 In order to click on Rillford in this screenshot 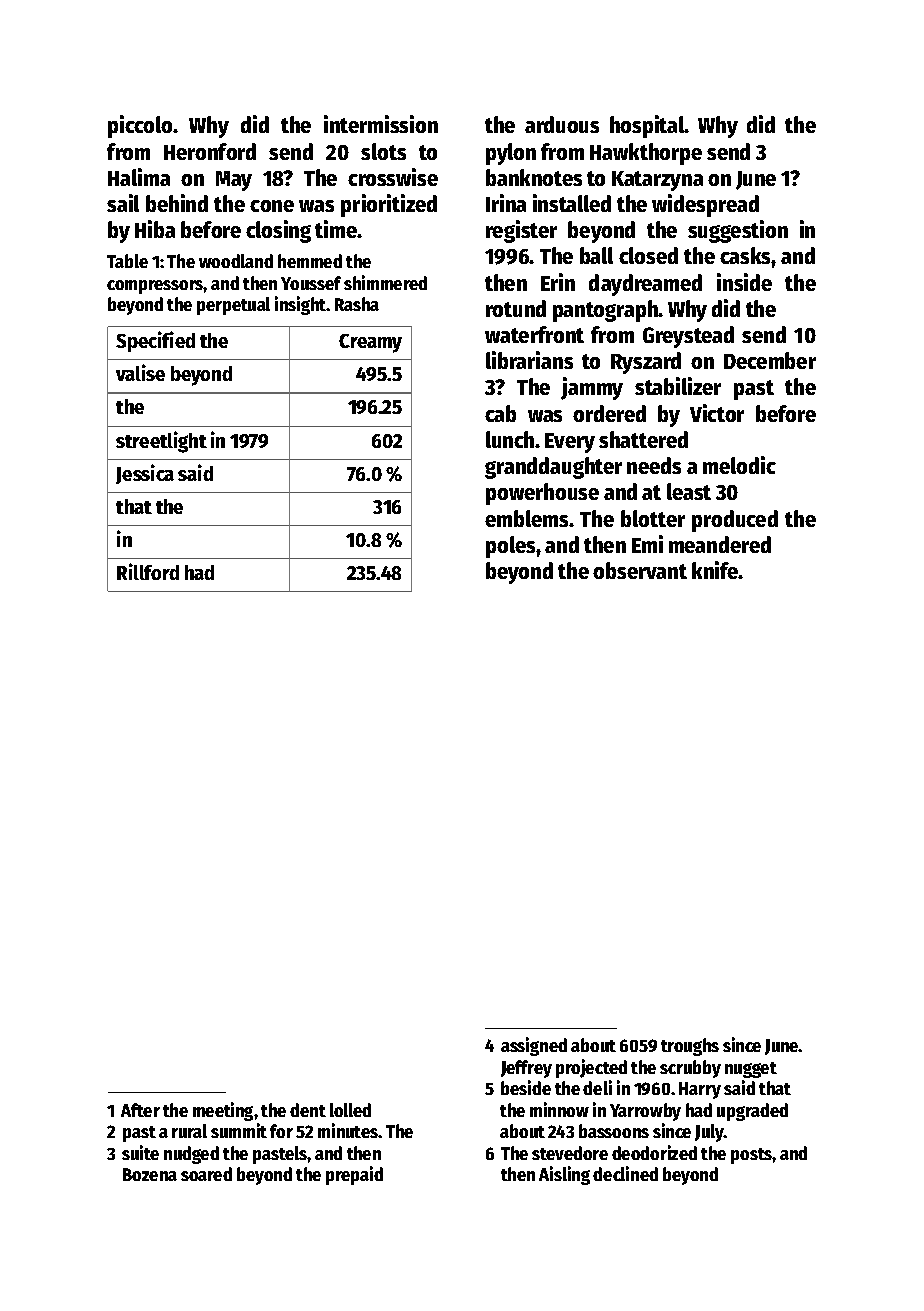, I will do `click(148, 571)`.
